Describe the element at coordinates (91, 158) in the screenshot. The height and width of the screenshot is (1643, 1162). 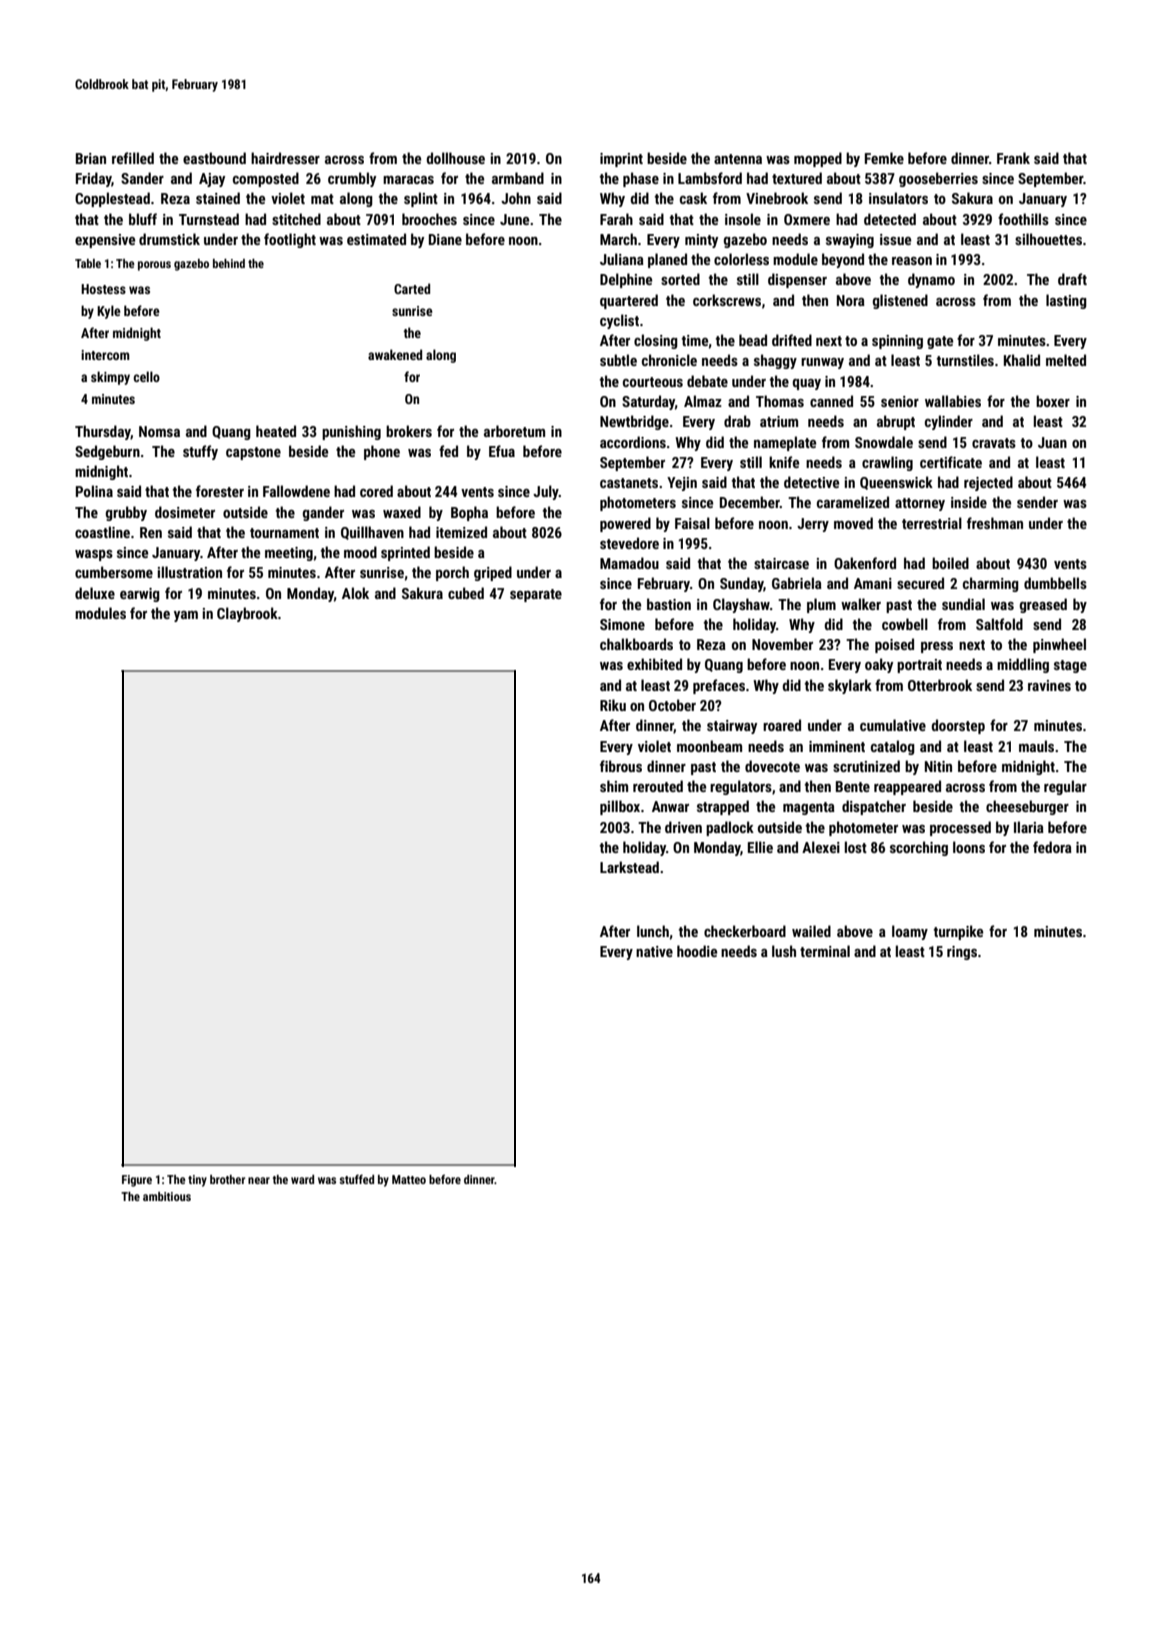
I see `Brian` at that location.
